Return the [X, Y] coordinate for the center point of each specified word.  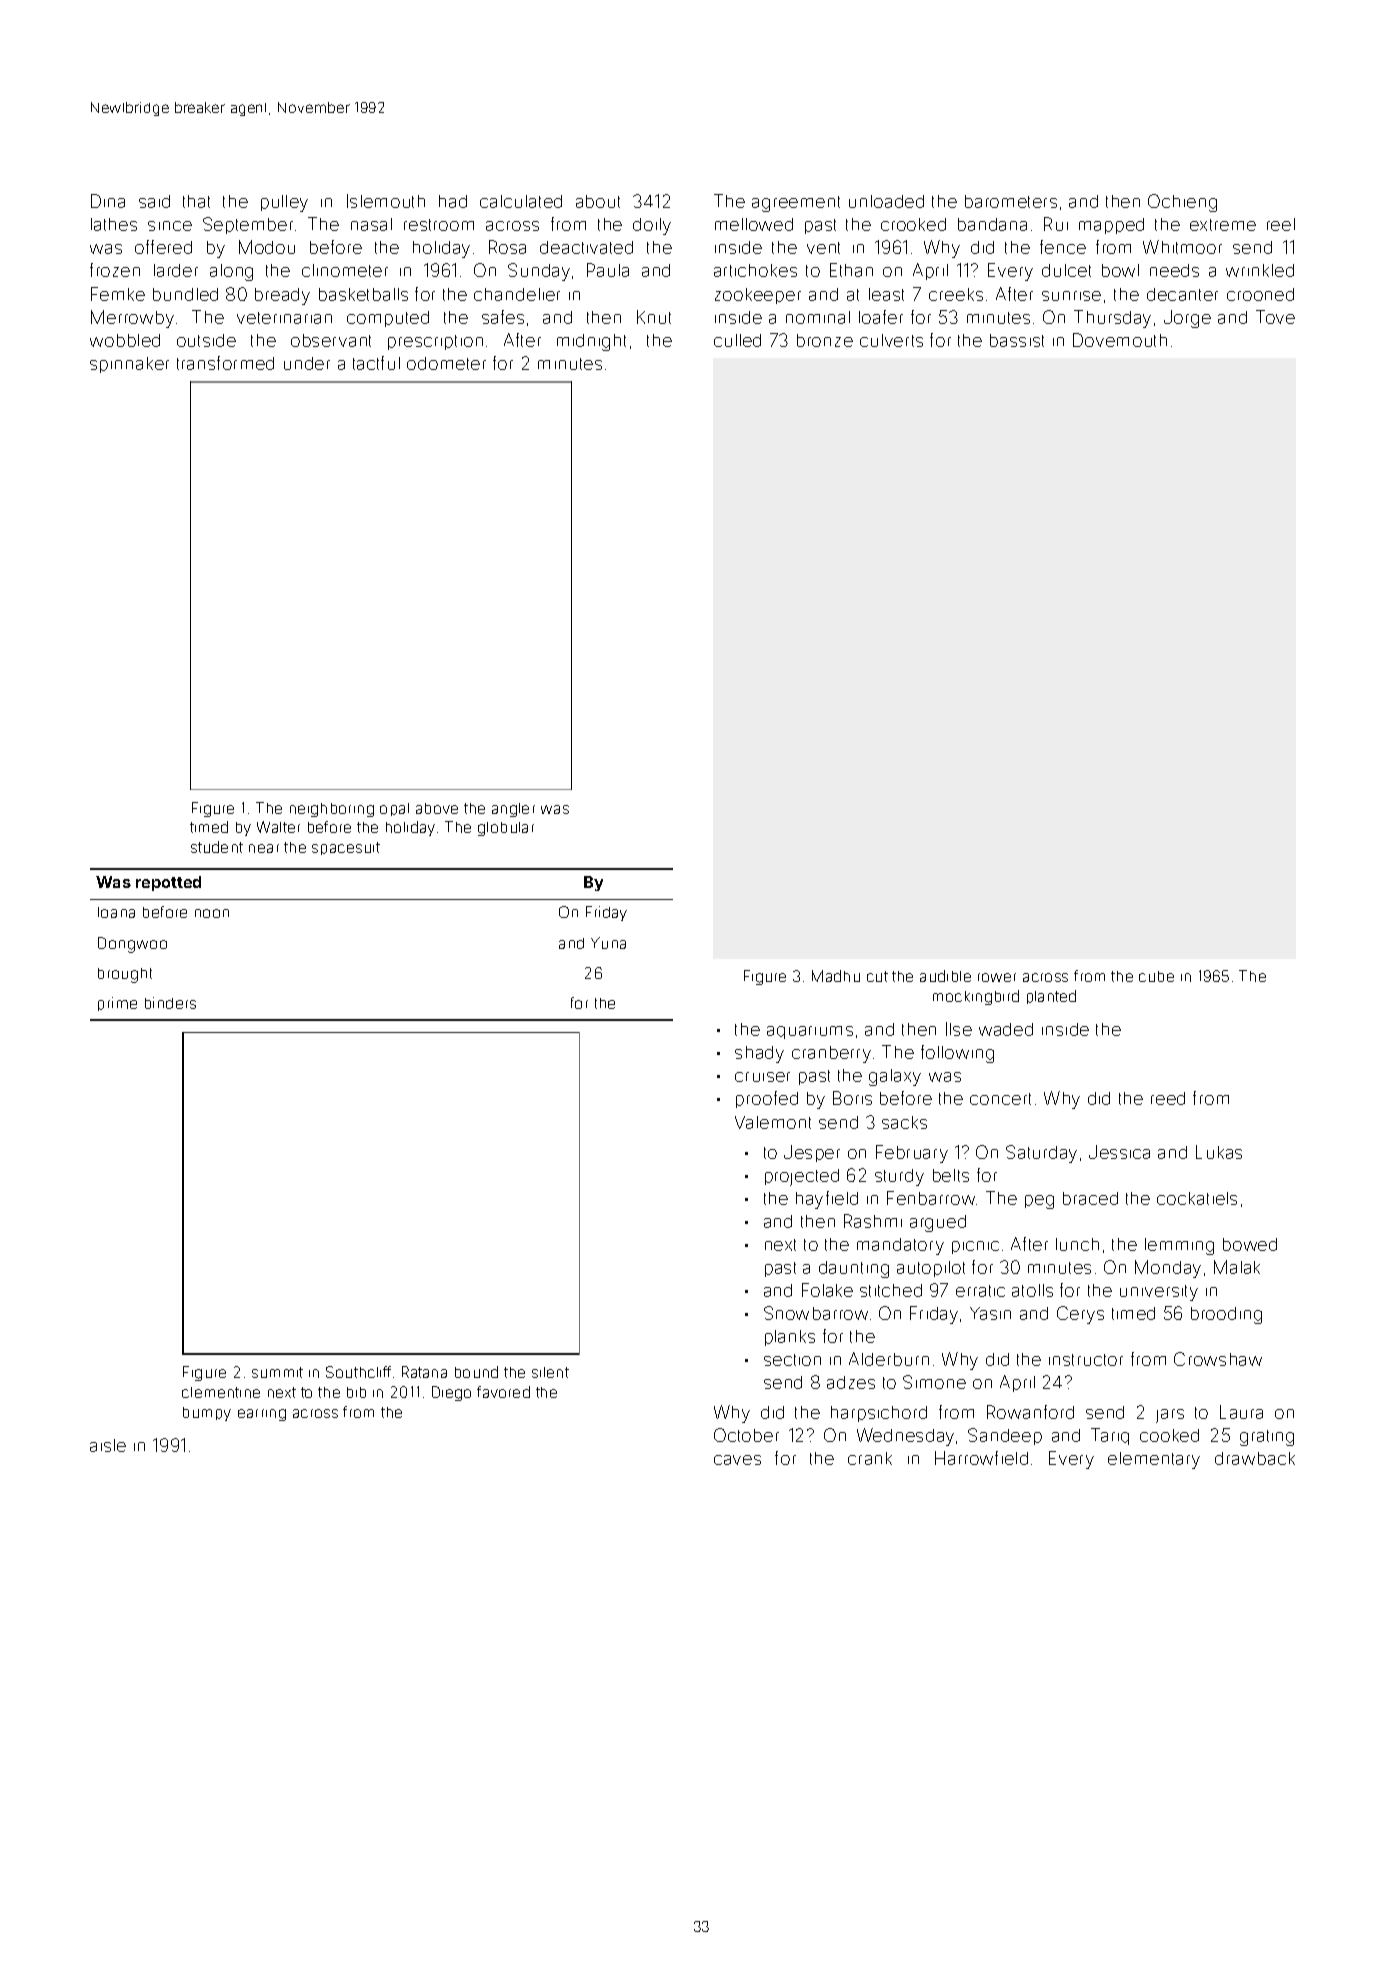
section [792, 1360]
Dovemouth [1120, 340]
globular [506, 829]
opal [394, 809]
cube [1156, 976]
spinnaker [129, 365]
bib [356, 1392]
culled [737, 340]
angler [513, 810]
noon [212, 913]
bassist [1017, 340]
